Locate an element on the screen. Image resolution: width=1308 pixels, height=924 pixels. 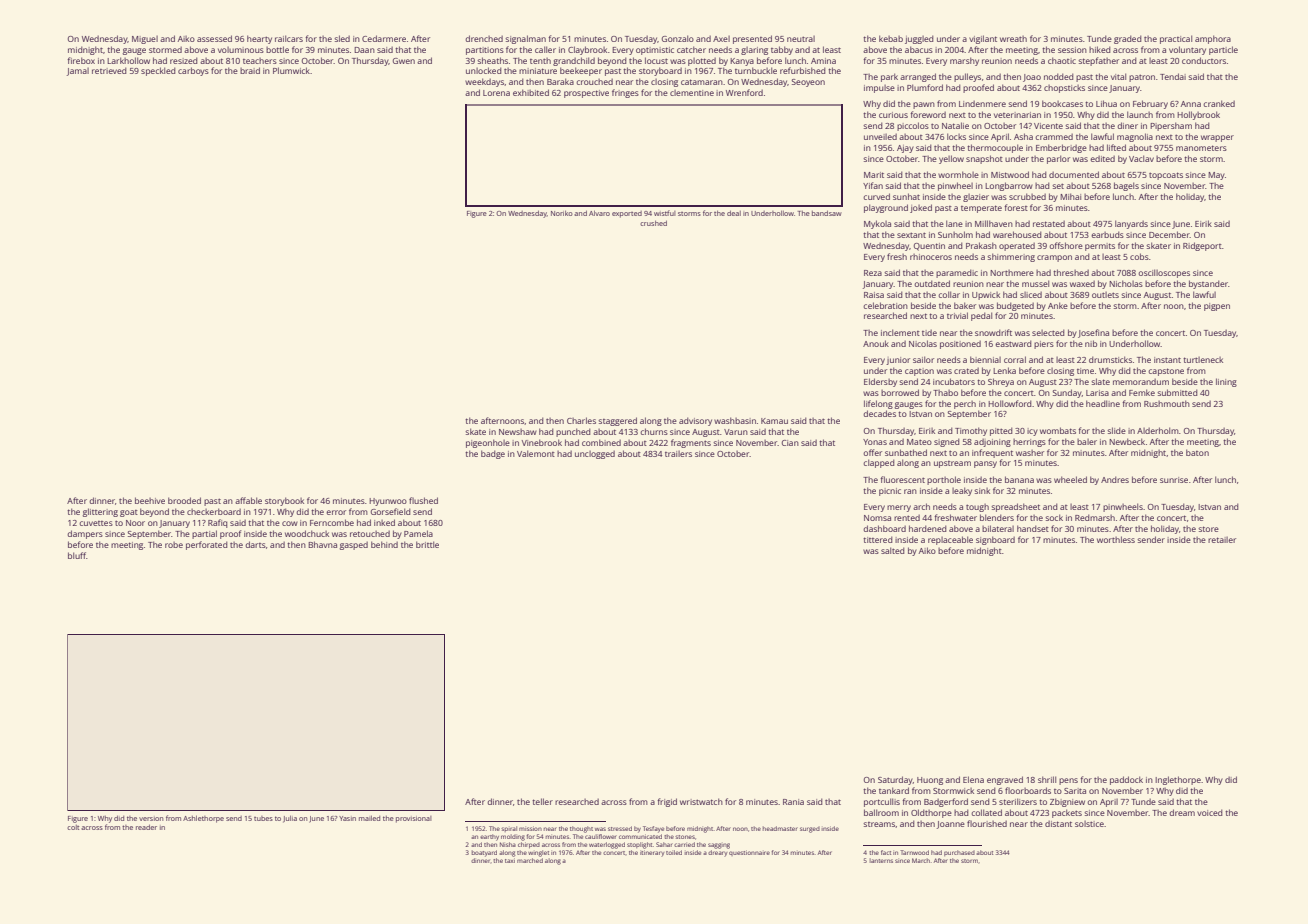
sagging is located at coordinates (719, 846).
